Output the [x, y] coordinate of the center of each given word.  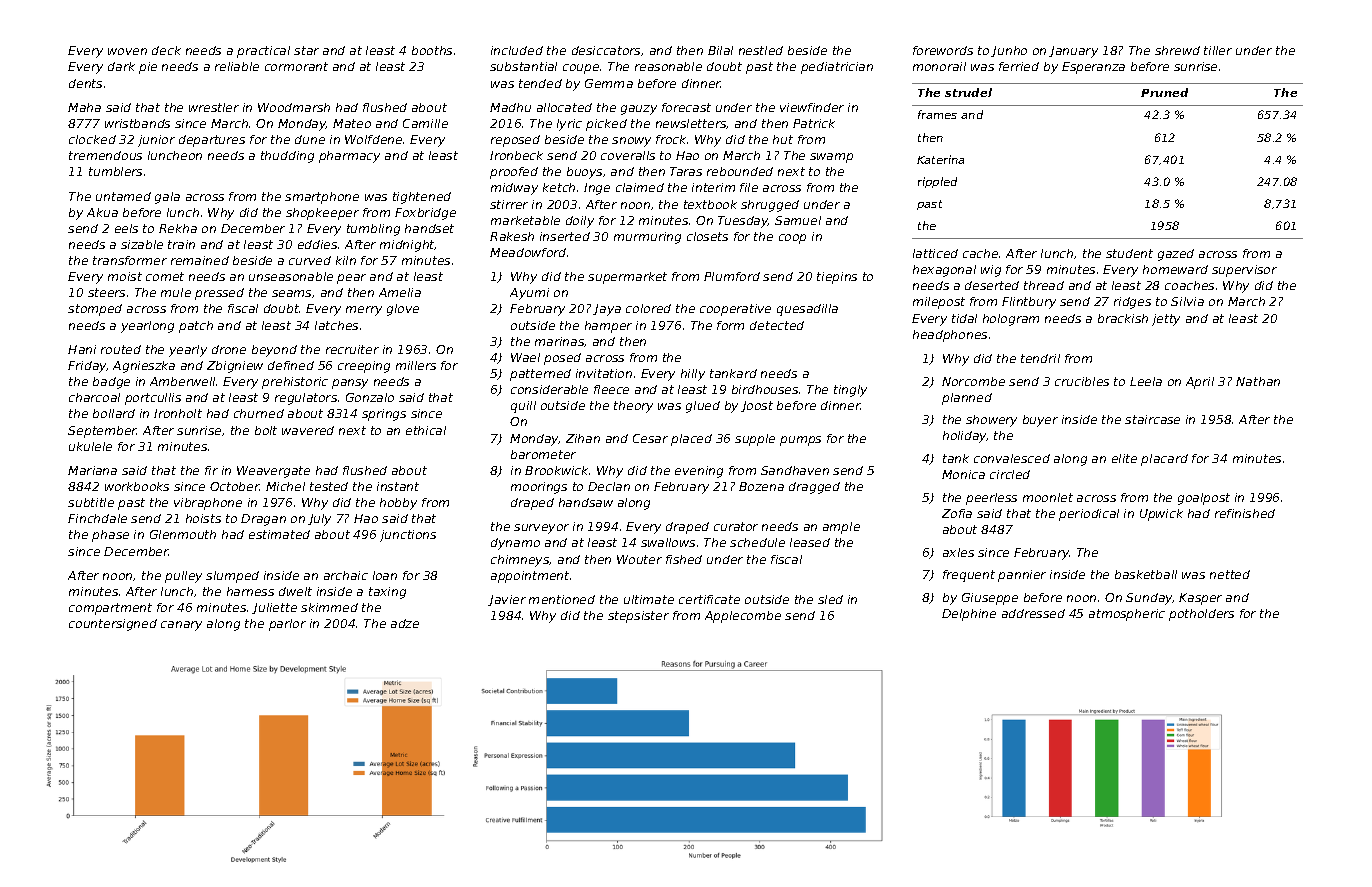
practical [263, 52]
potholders [1201, 615]
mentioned [562, 599]
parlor [287, 625]
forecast [686, 107]
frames [937, 114]
